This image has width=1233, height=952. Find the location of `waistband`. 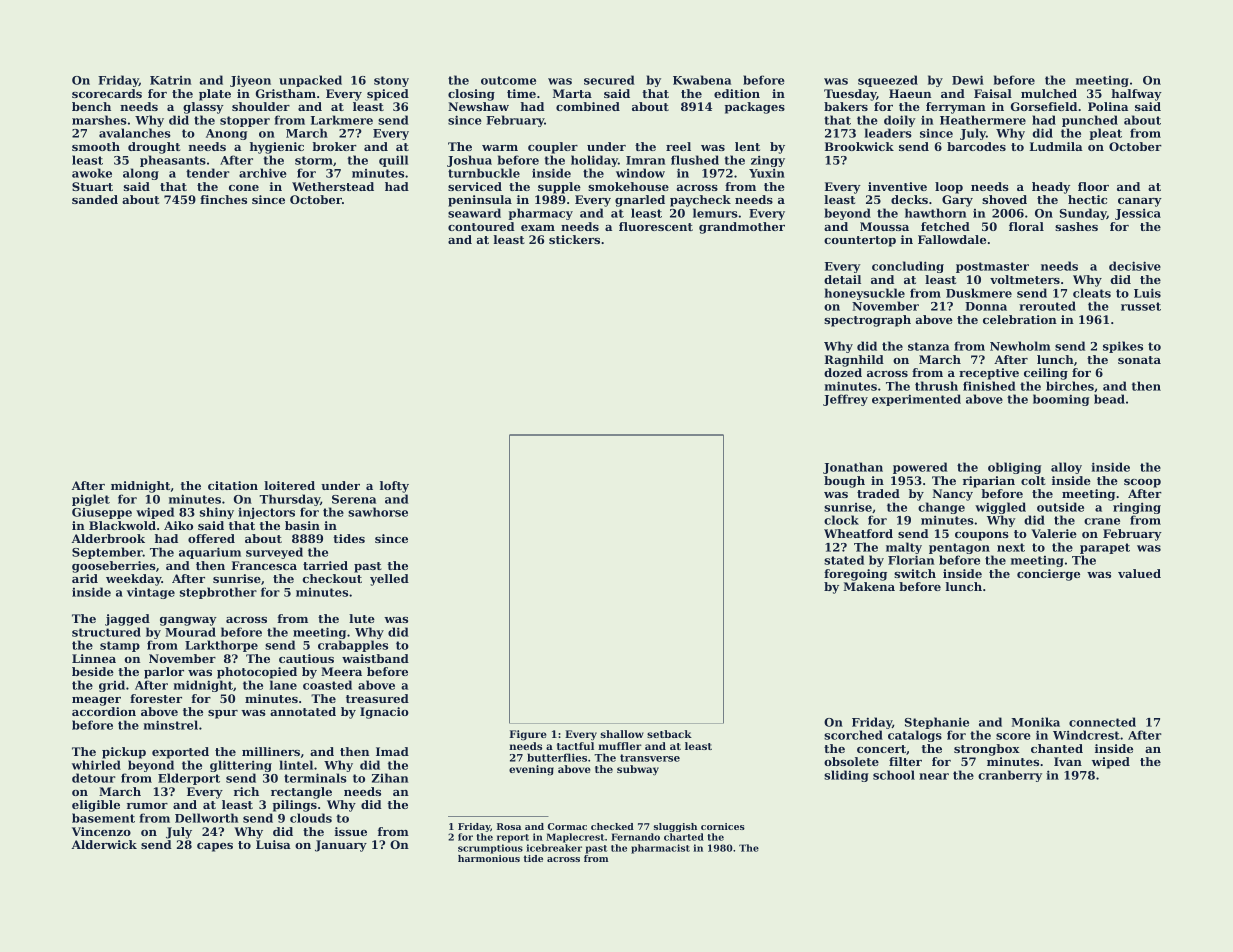

waistband is located at coordinates (375, 658).
